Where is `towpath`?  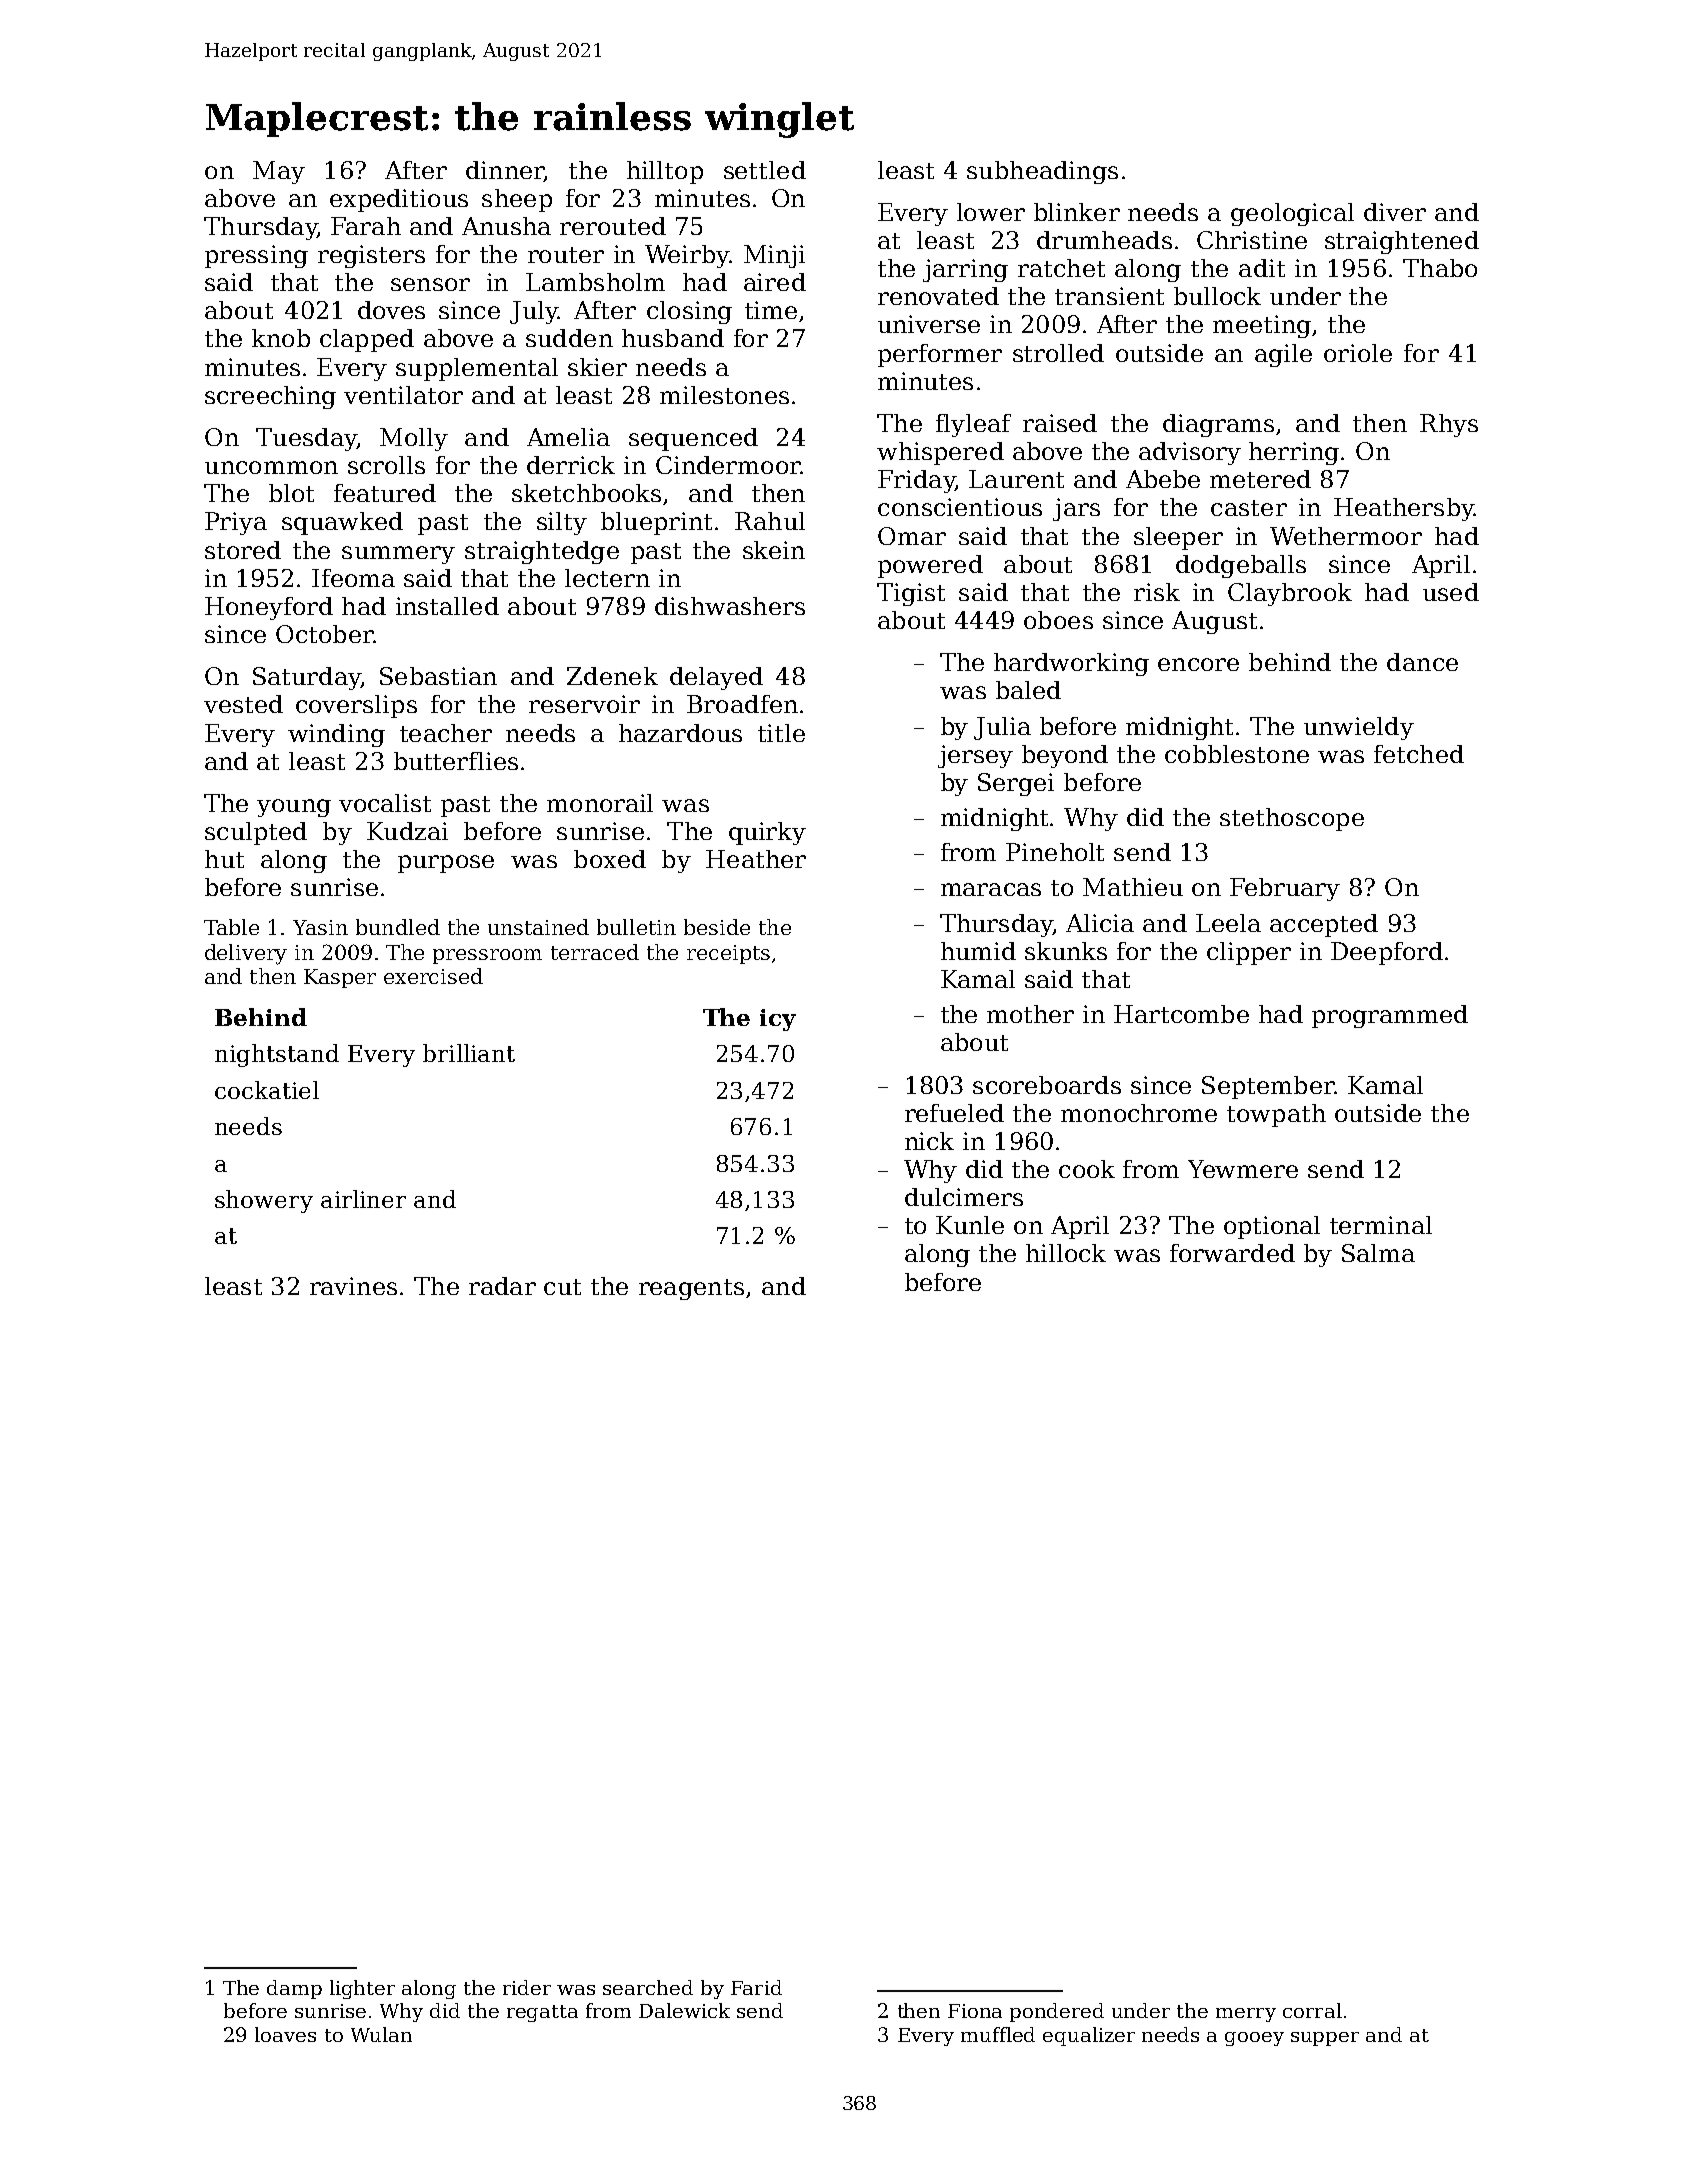 towpath is located at coordinates (1276, 1115).
